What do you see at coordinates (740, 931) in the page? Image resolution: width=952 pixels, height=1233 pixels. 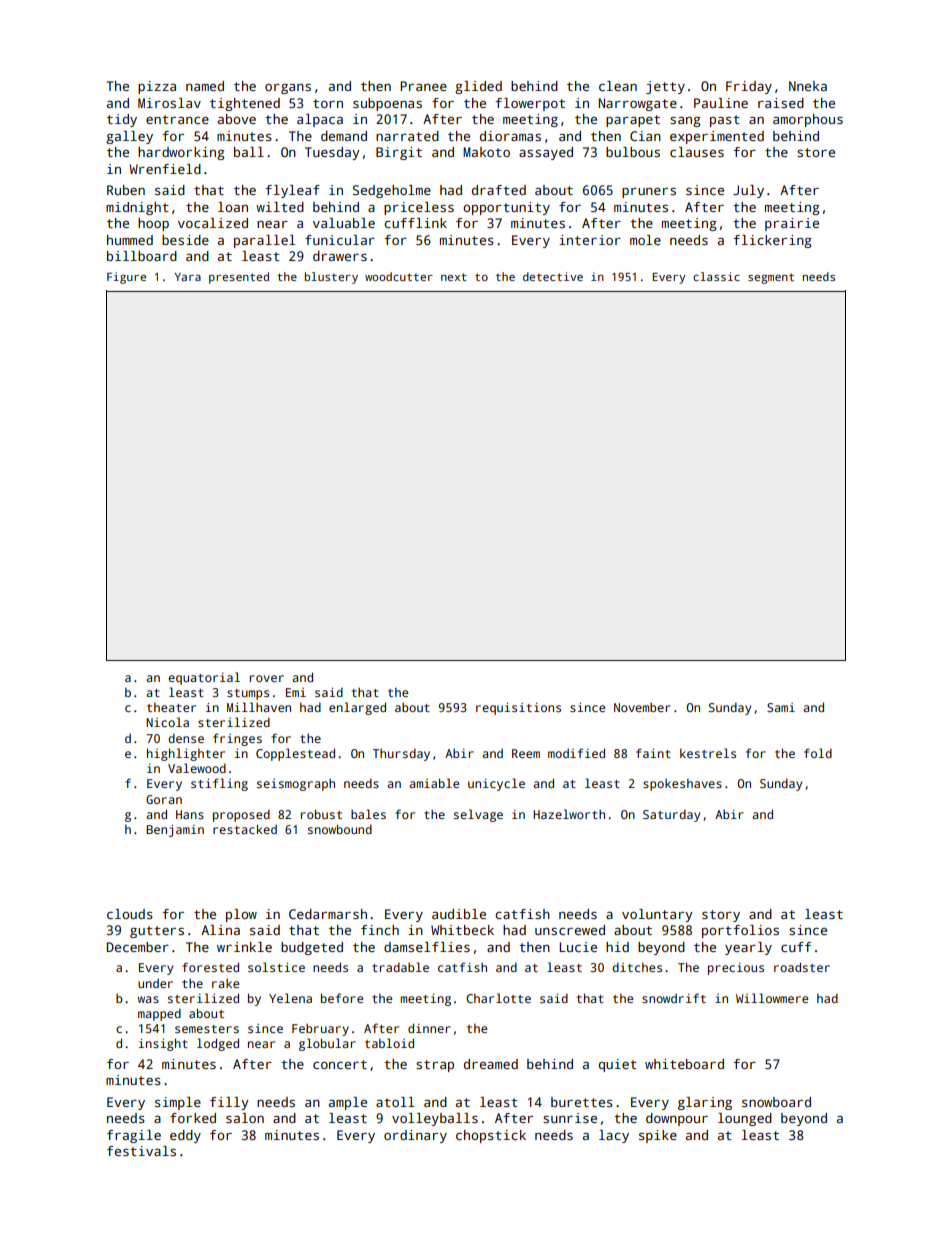 I see `portfolios` at bounding box center [740, 931].
